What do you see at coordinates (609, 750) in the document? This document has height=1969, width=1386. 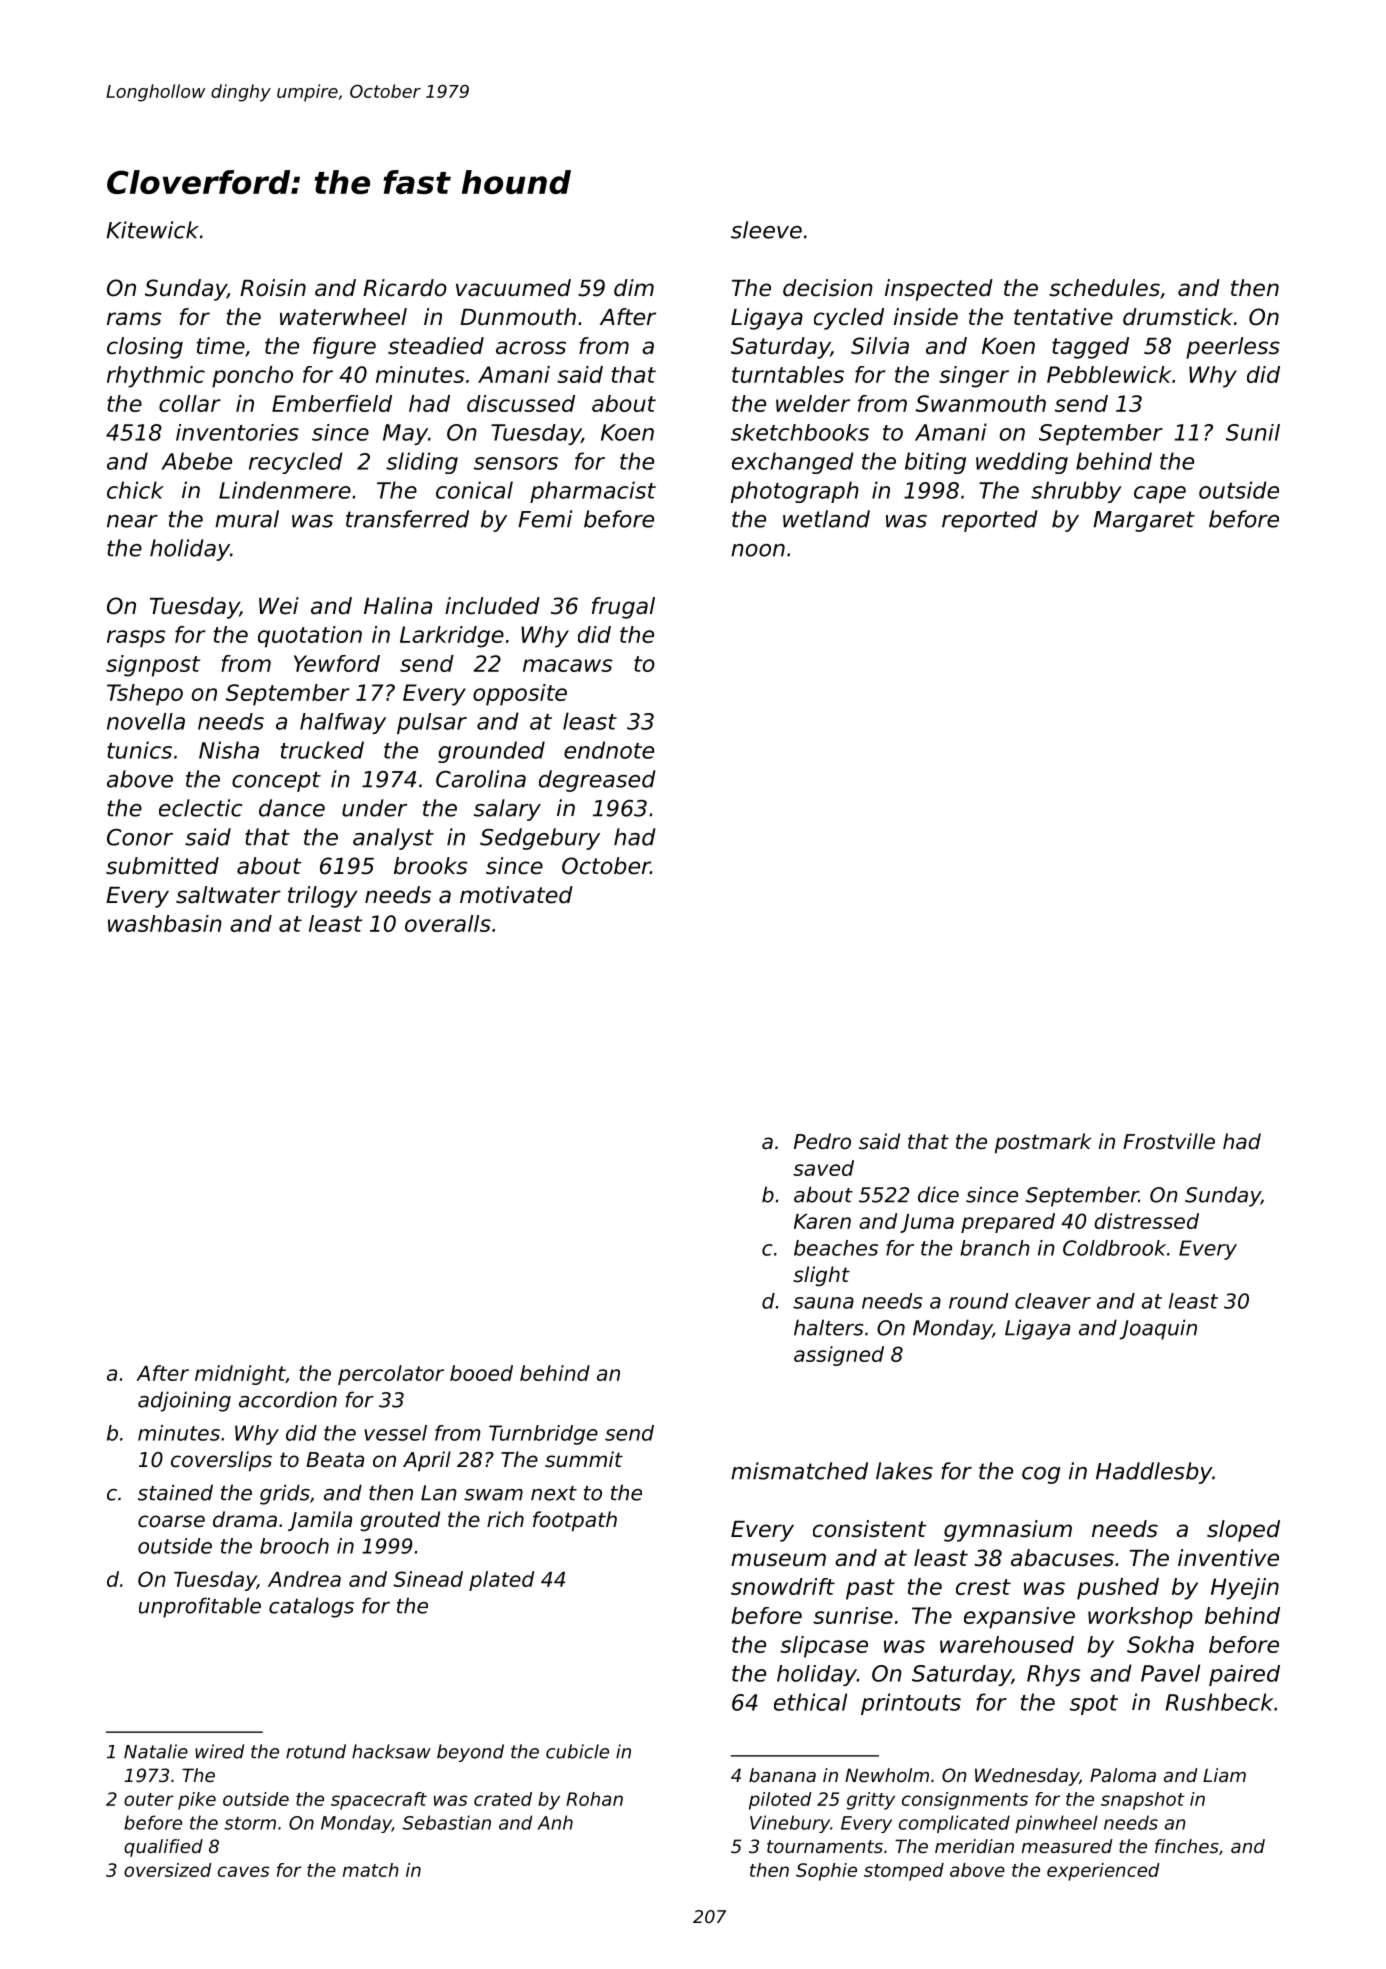 I see `endnote` at bounding box center [609, 750].
